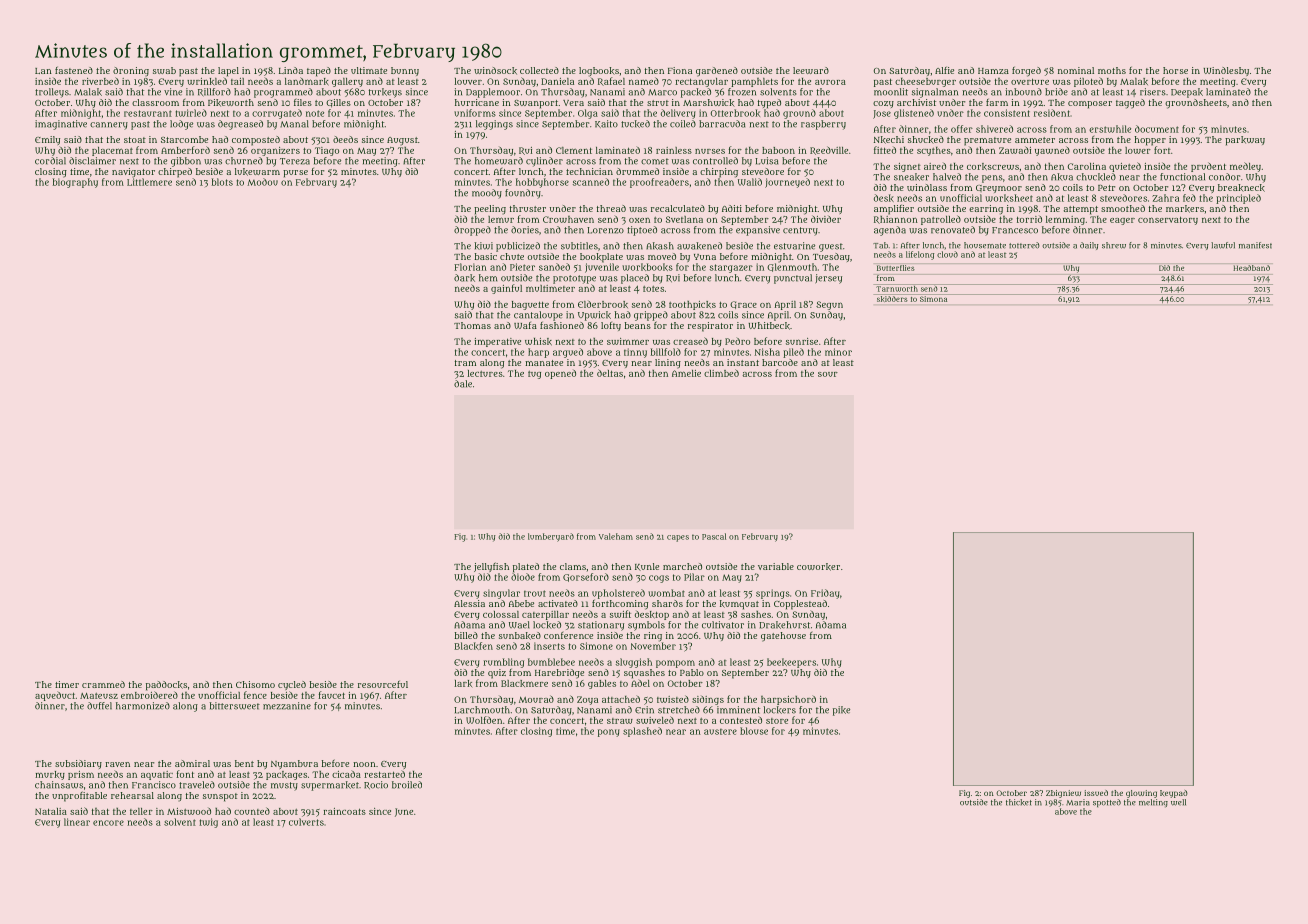  Describe the element at coordinates (754, 82) in the image. I see `pamphlets` at that location.
